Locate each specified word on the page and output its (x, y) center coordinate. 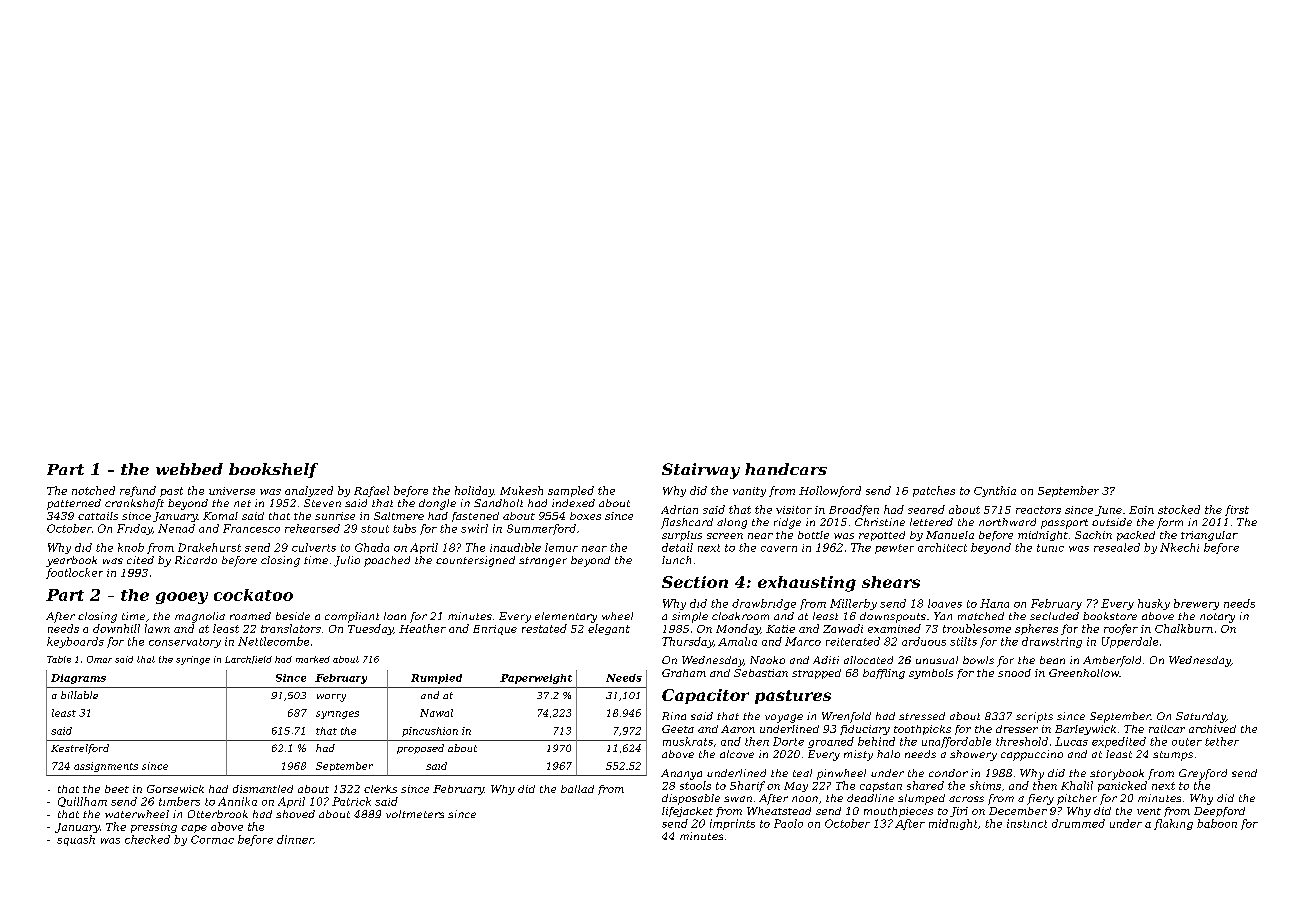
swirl (474, 528)
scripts (1034, 717)
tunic (1050, 548)
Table (59, 659)
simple (690, 617)
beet (117, 789)
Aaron (738, 729)
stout (375, 529)
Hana (994, 603)
